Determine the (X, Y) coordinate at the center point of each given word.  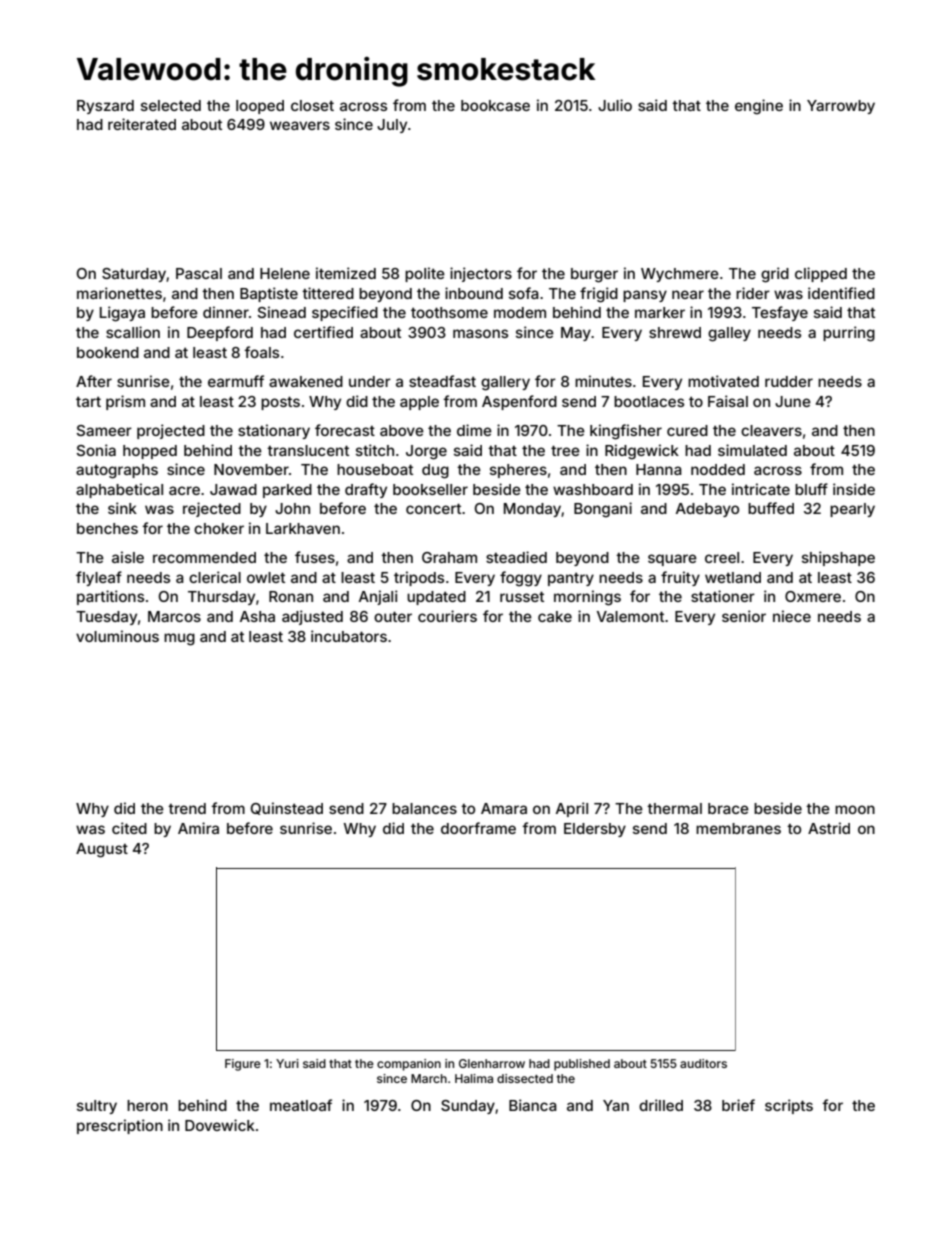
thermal (674, 808)
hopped (150, 452)
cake (555, 616)
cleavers (771, 430)
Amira (198, 828)
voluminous (117, 636)
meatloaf (301, 1105)
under (370, 381)
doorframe (478, 828)
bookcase (495, 105)
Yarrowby (841, 107)
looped (260, 107)
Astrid (829, 828)
